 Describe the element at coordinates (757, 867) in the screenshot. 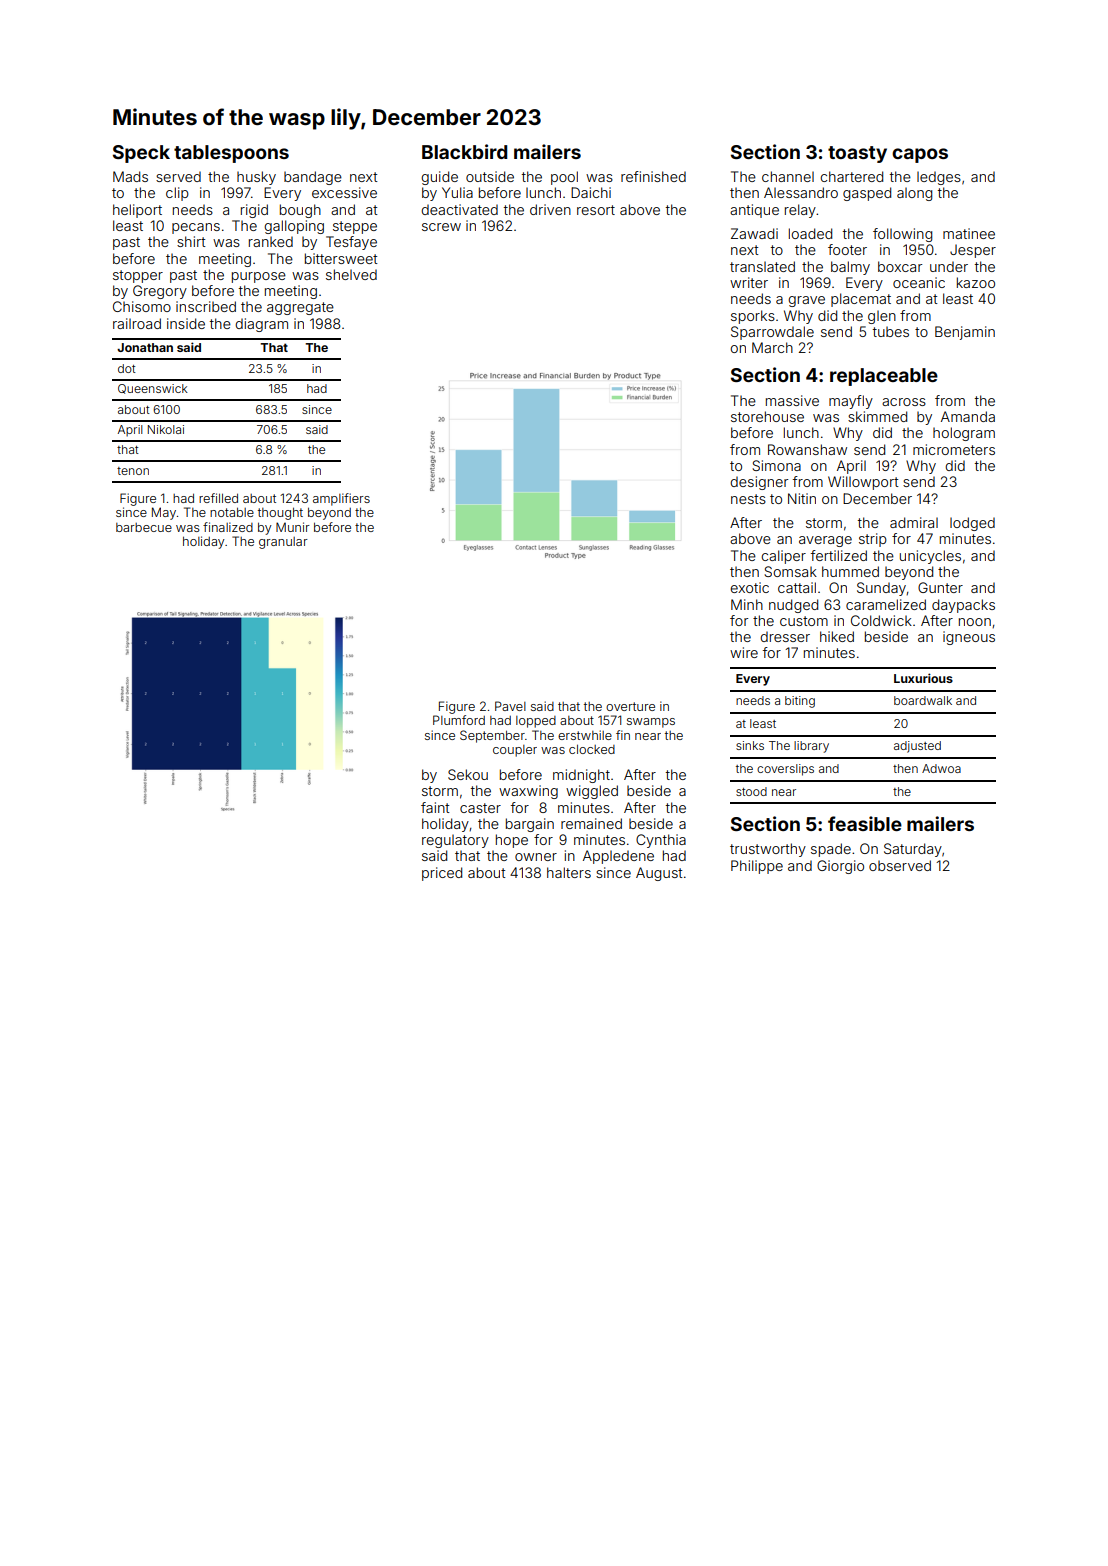

I see `Philippe` at that location.
